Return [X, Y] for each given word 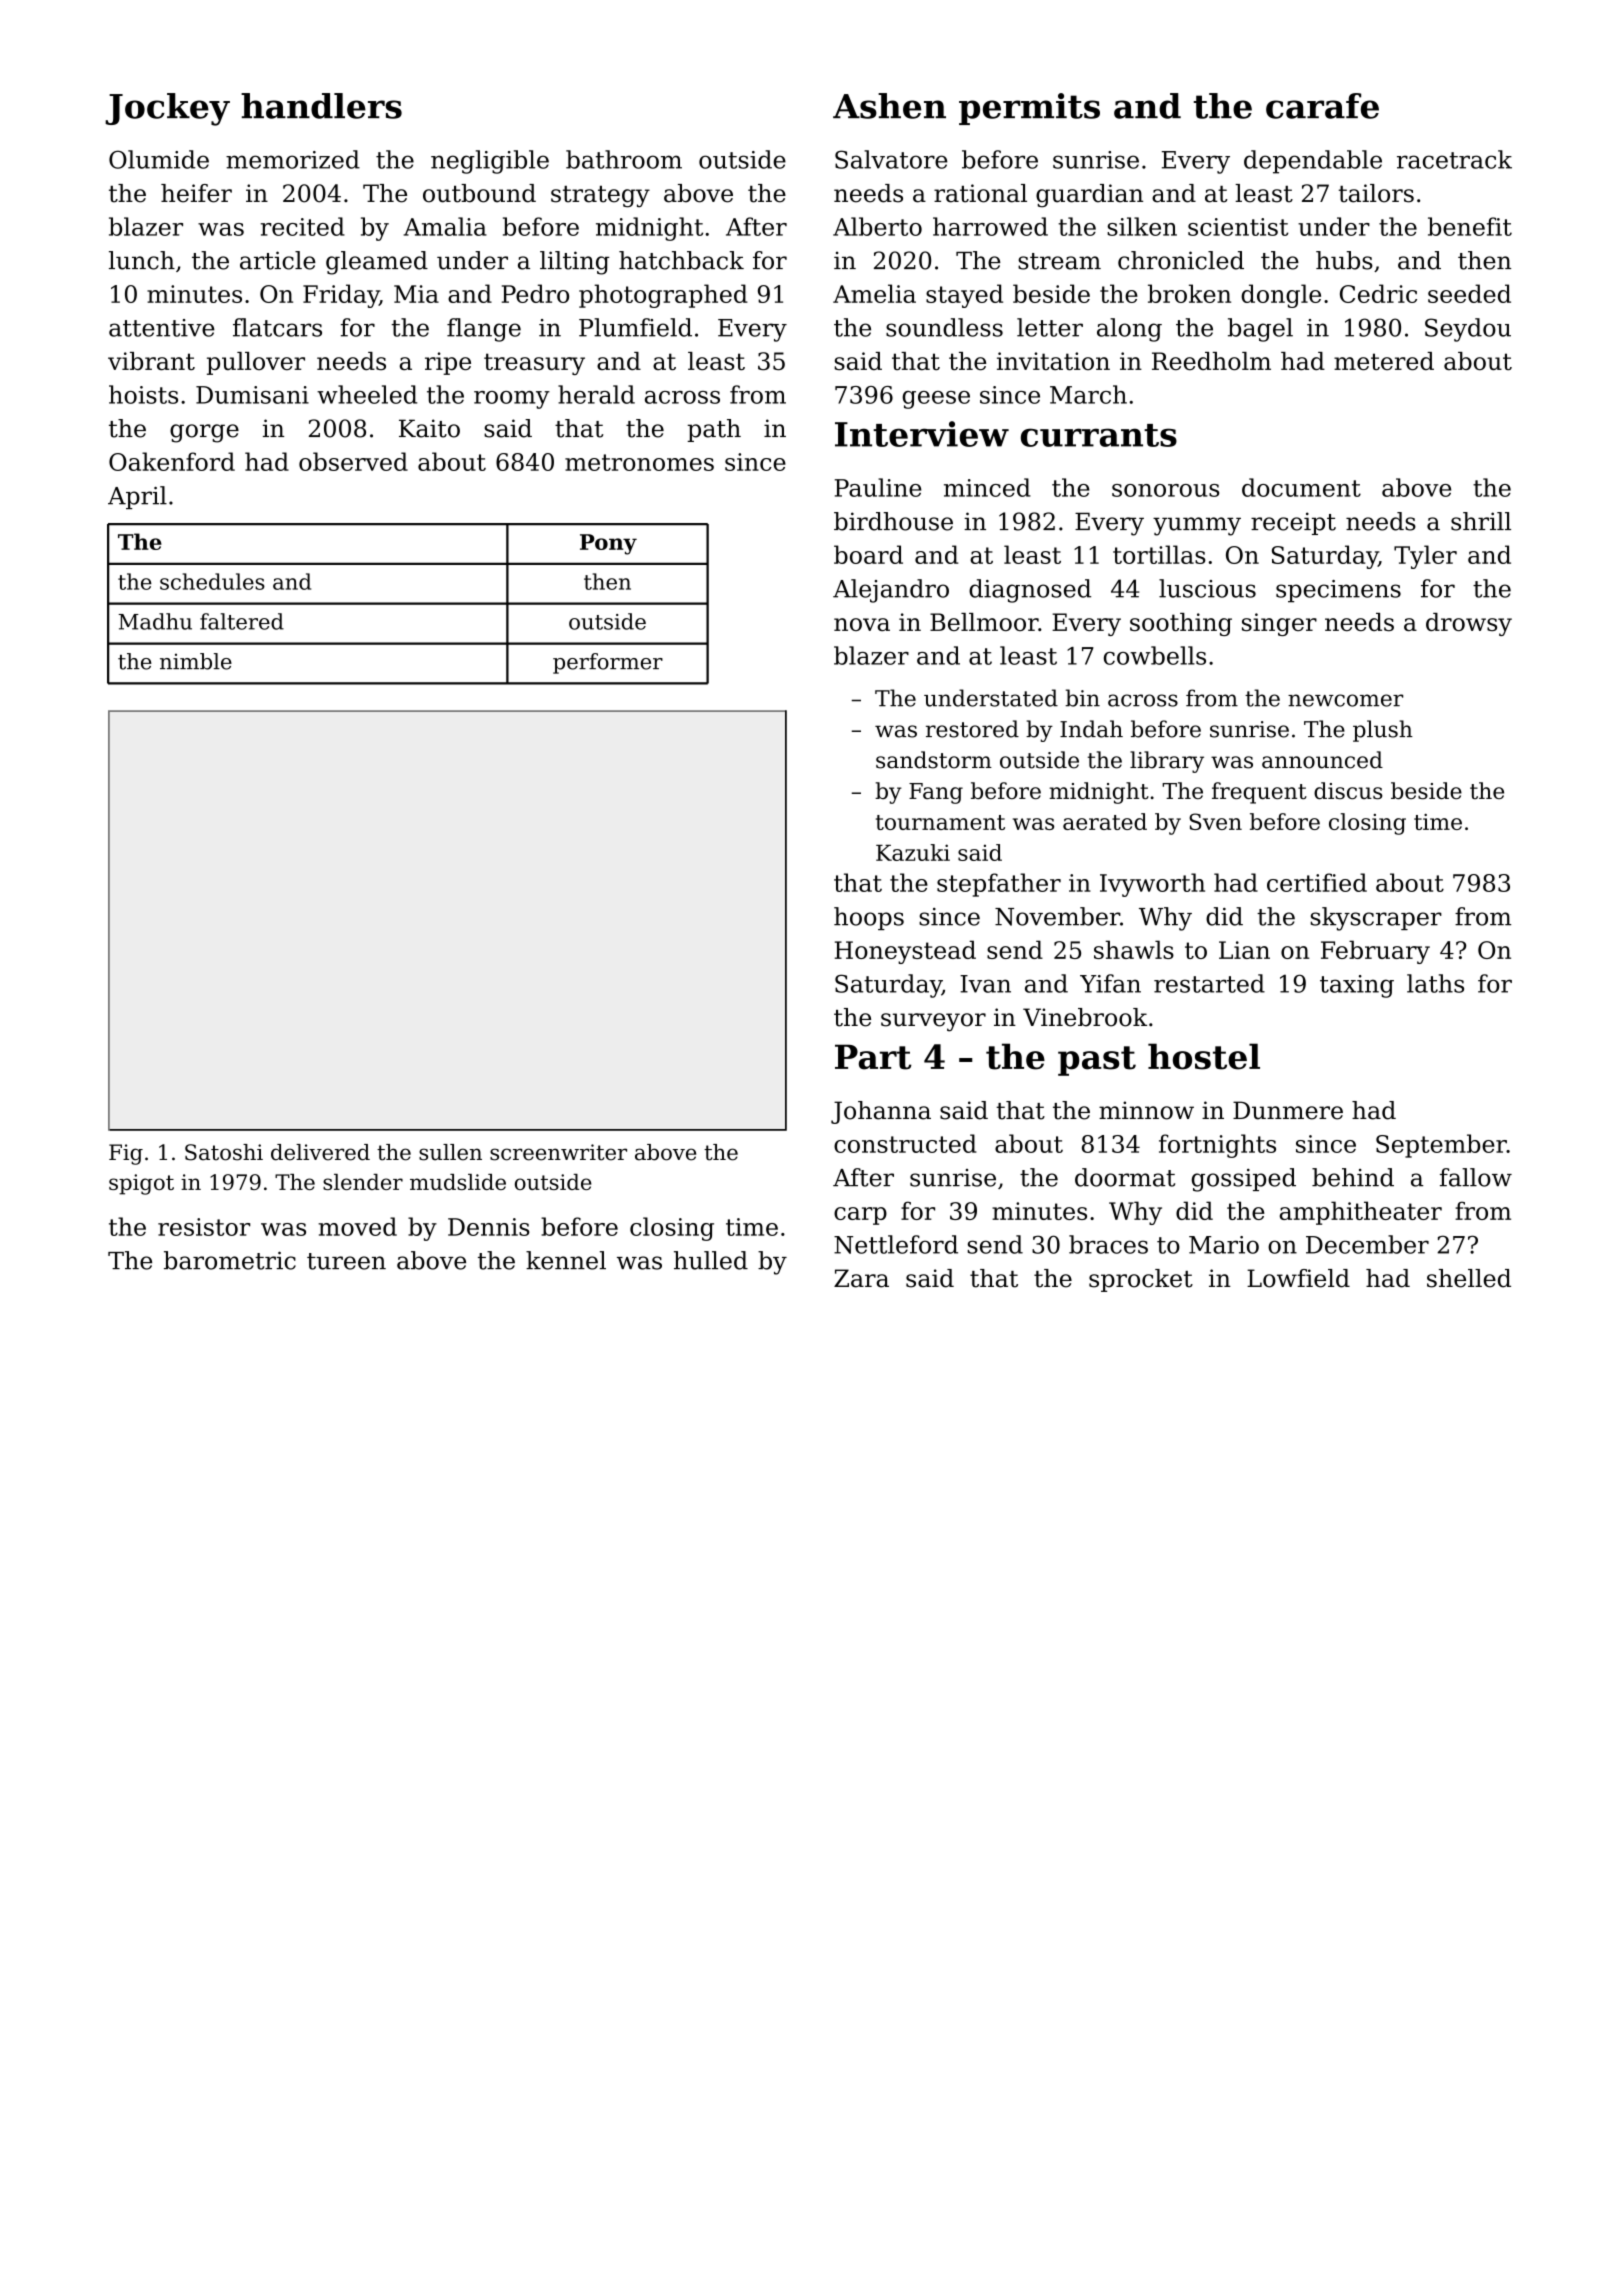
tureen [346, 1261]
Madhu [155, 621]
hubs [1344, 260]
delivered [320, 1152]
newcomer [1345, 700]
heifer [196, 193]
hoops [869, 918]
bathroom [624, 159]
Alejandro [891, 591]
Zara [861, 1278]
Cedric [1378, 293]
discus [1348, 791]
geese [936, 400]
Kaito [429, 428]
